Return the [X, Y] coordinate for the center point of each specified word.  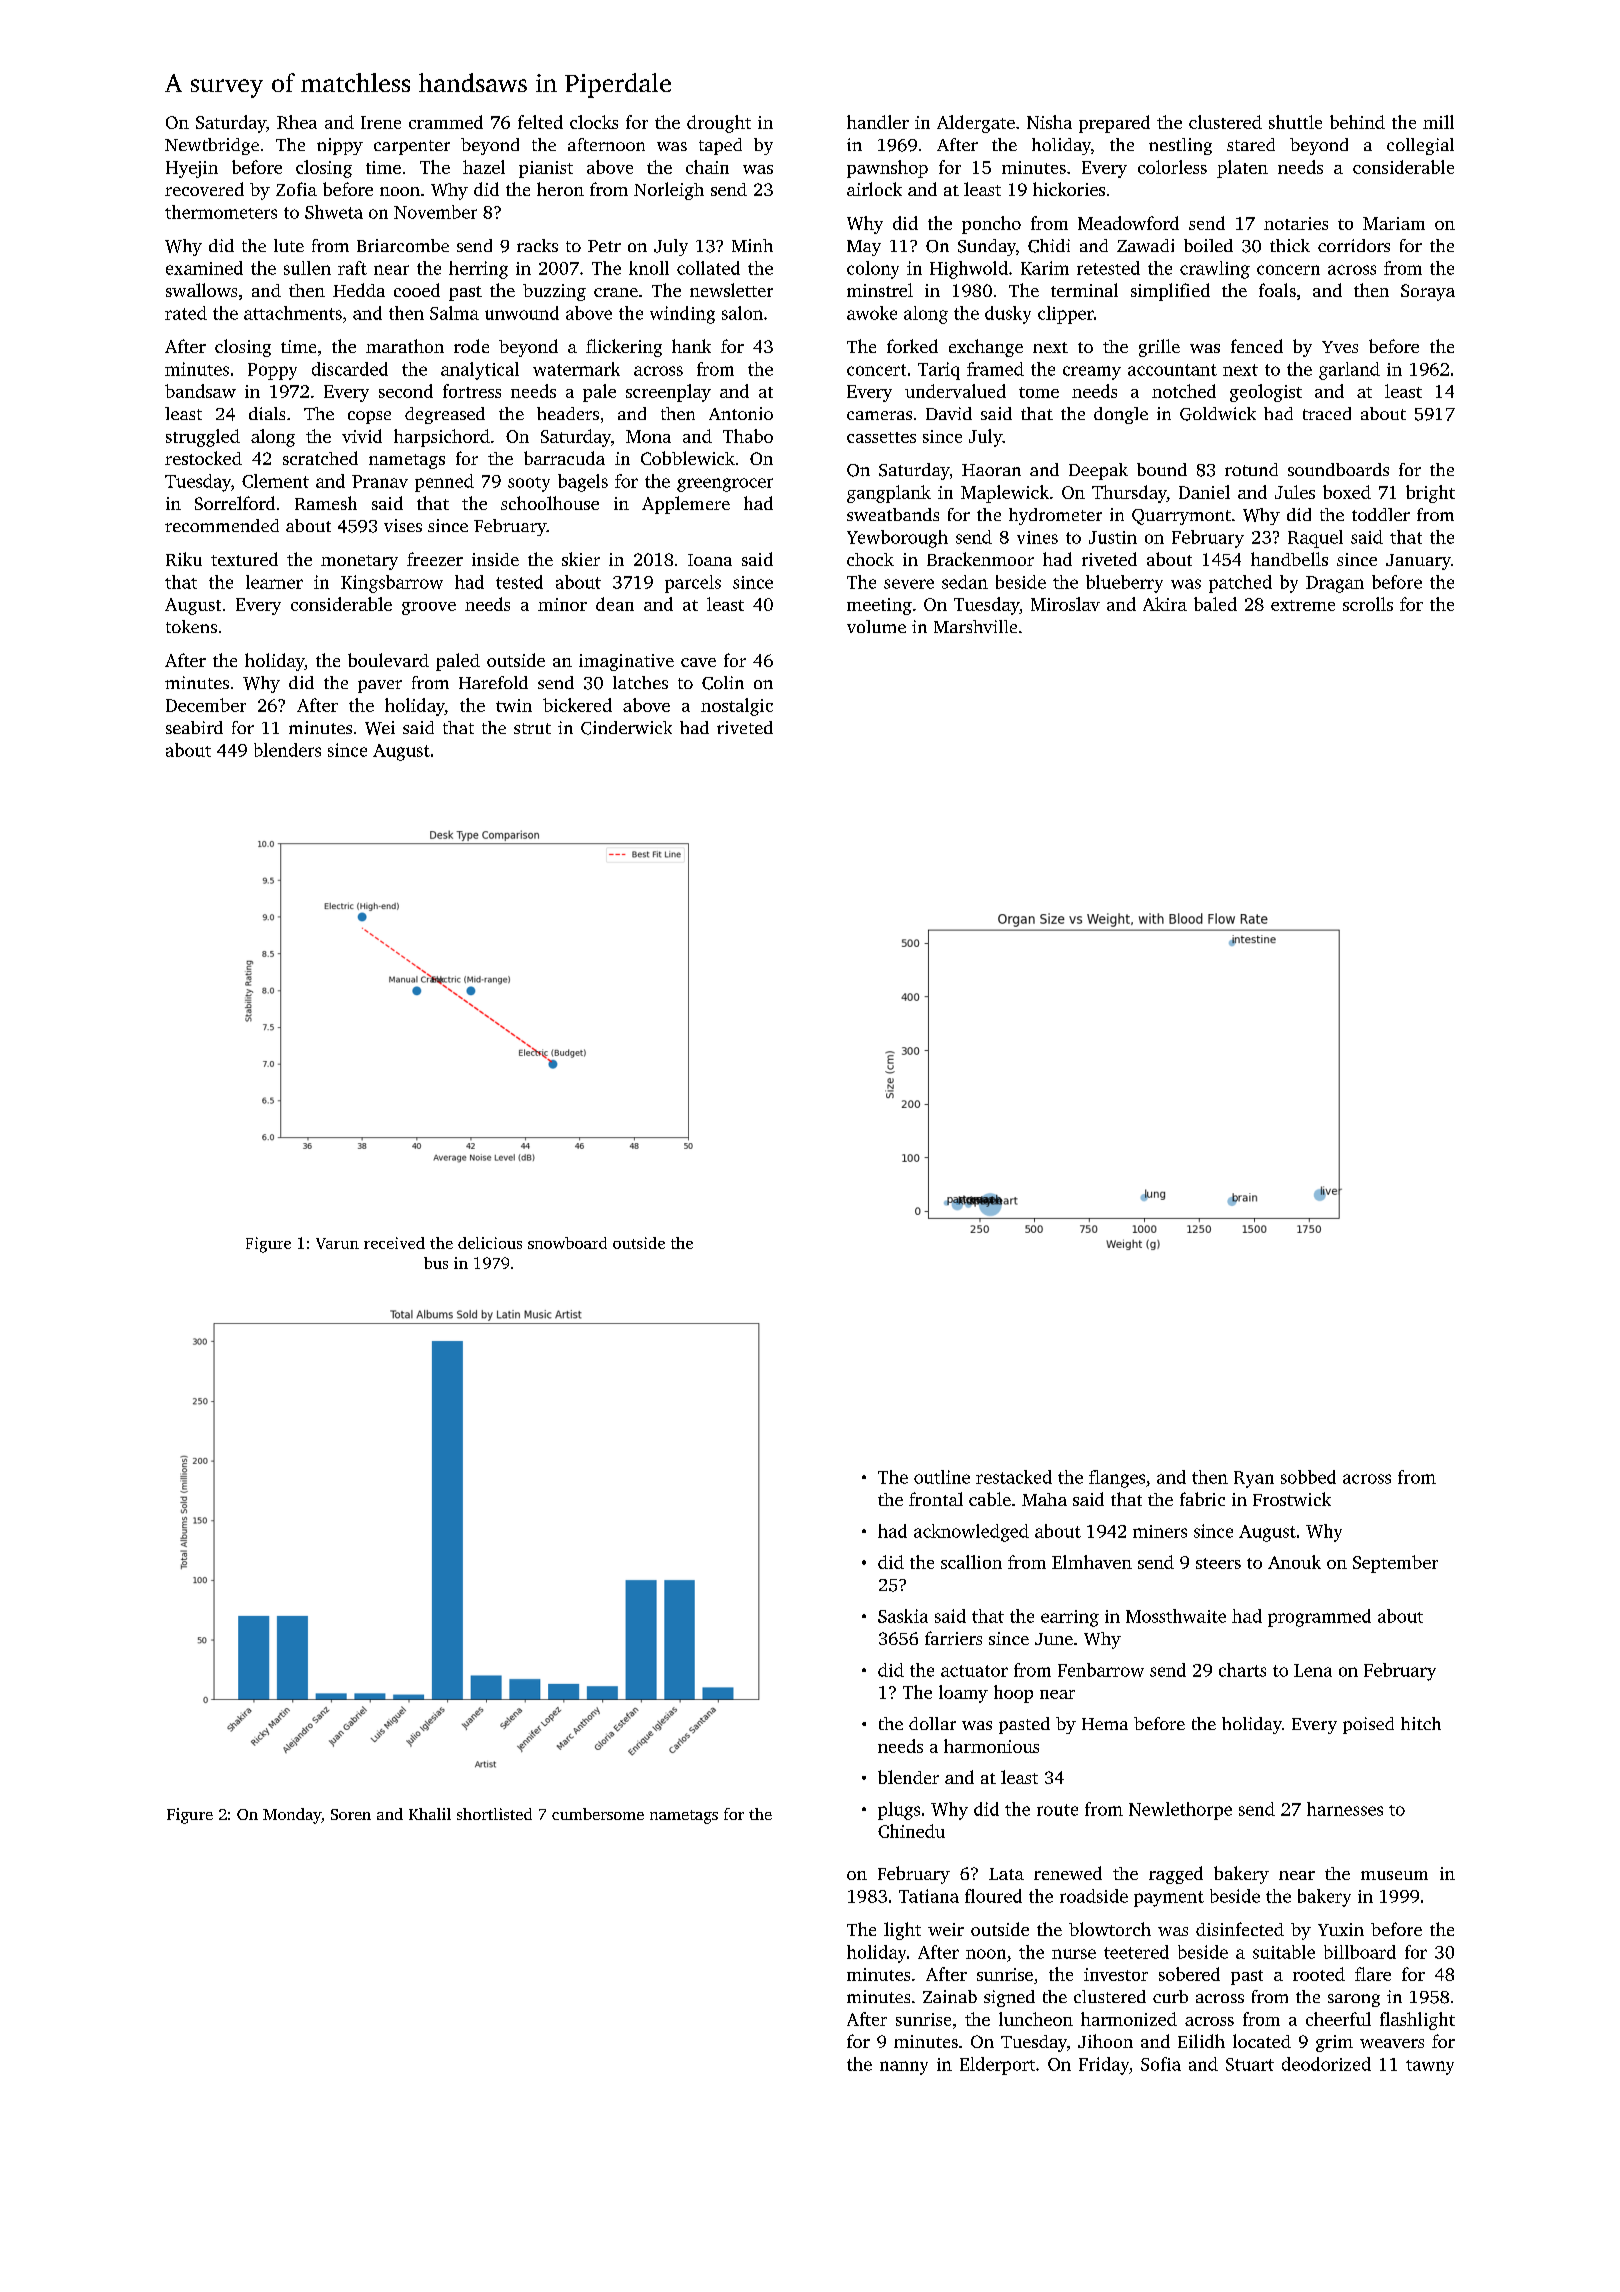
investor [1116, 1974]
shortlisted [494, 1814]
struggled [203, 438]
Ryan [1254, 1479]
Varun [337, 1243]
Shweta [334, 212]
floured [993, 1896]
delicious [490, 1243]
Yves [1340, 347]
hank [691, 346]
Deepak [1098, 471]
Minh [752, 245]
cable [990, 1499]
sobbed [1308, 1477]
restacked [1014, 1477]
